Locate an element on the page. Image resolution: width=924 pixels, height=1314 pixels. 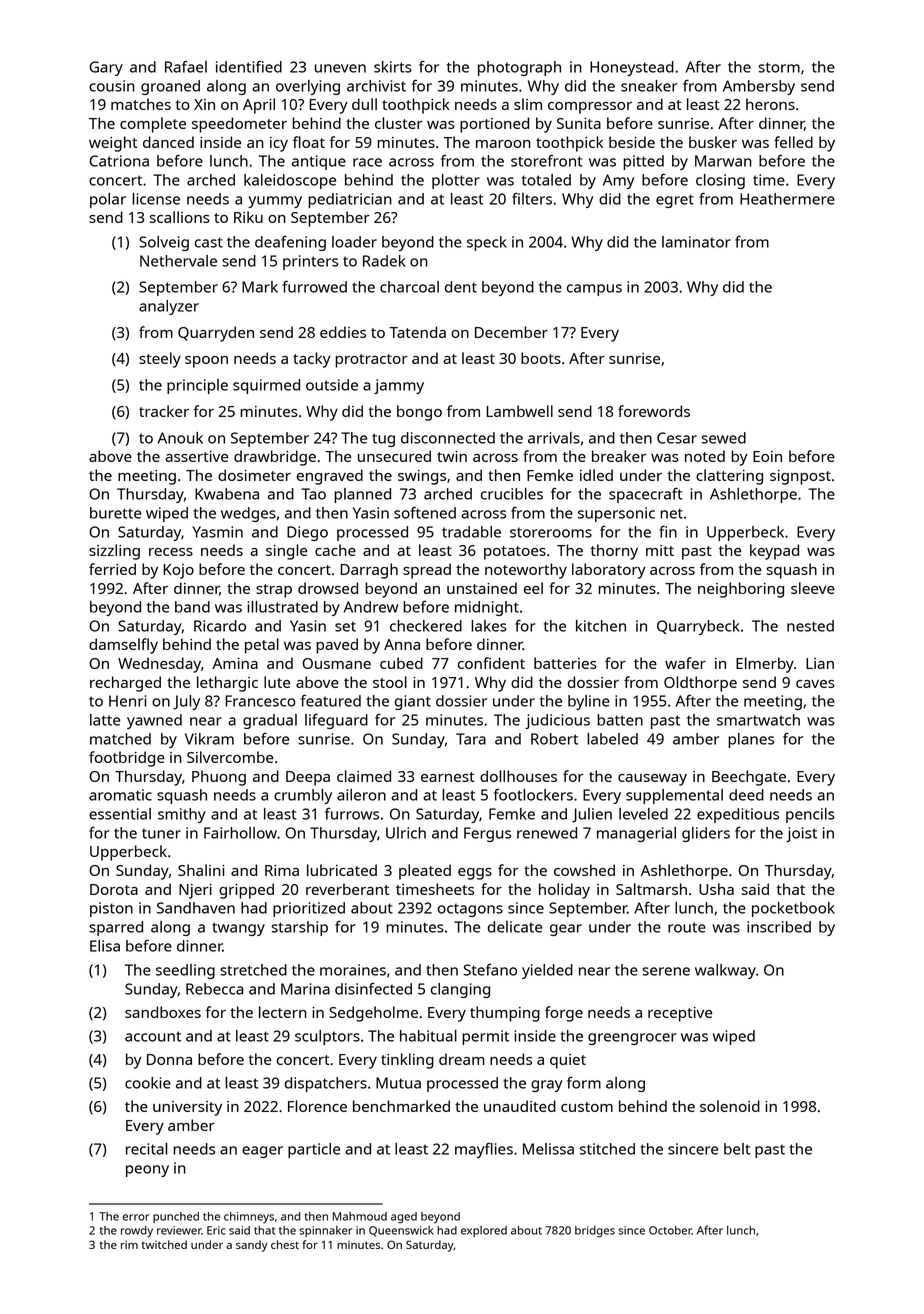
burette is located at coordinates (115, 513).
